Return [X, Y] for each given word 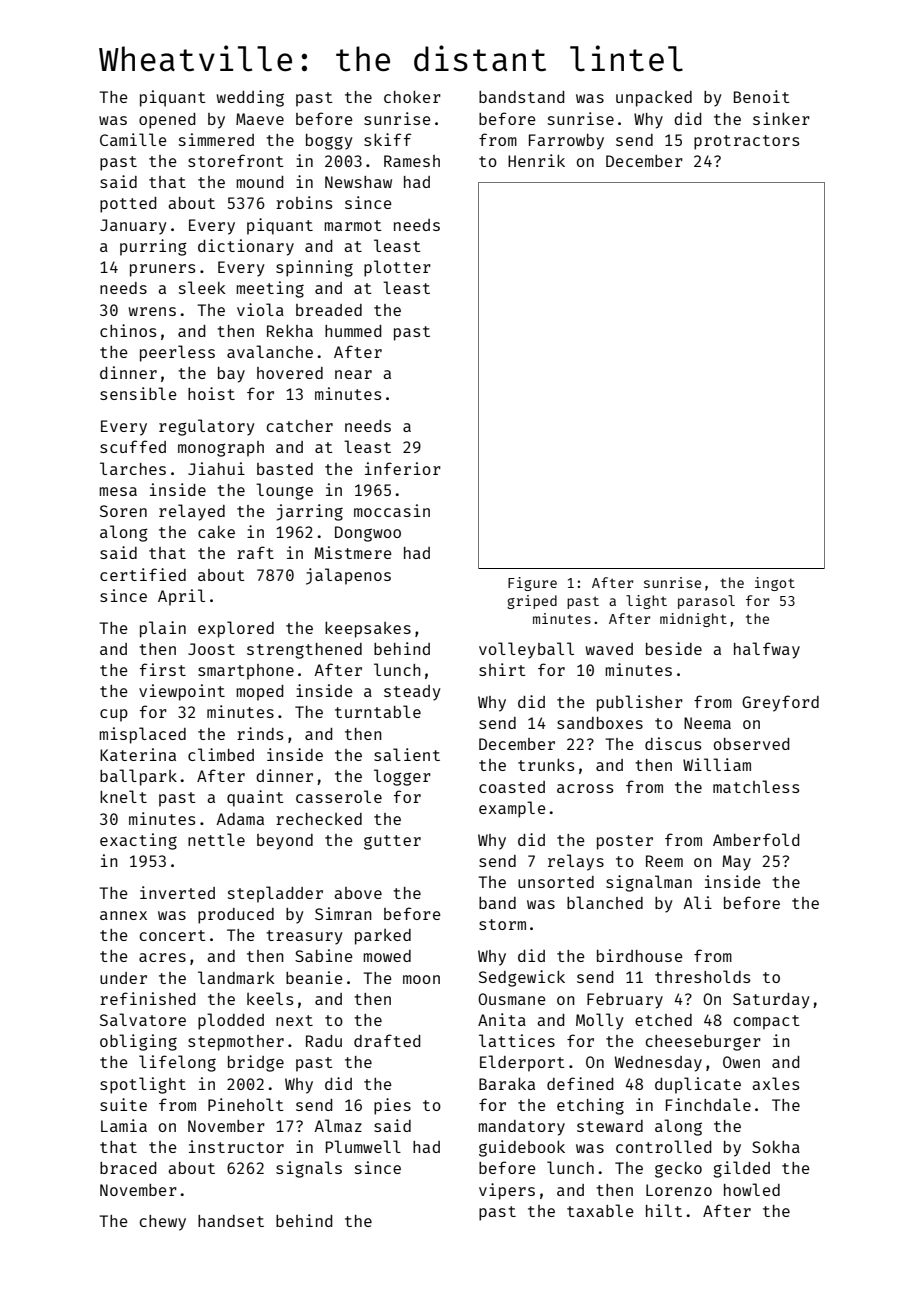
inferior [403, 468]
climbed [221, 754]
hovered [290, 373]
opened [167, 121]
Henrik [536, 160]
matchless [756, 786]
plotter [397, 268]
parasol [706, 602]
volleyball [526, 650]
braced [128, 1168]
